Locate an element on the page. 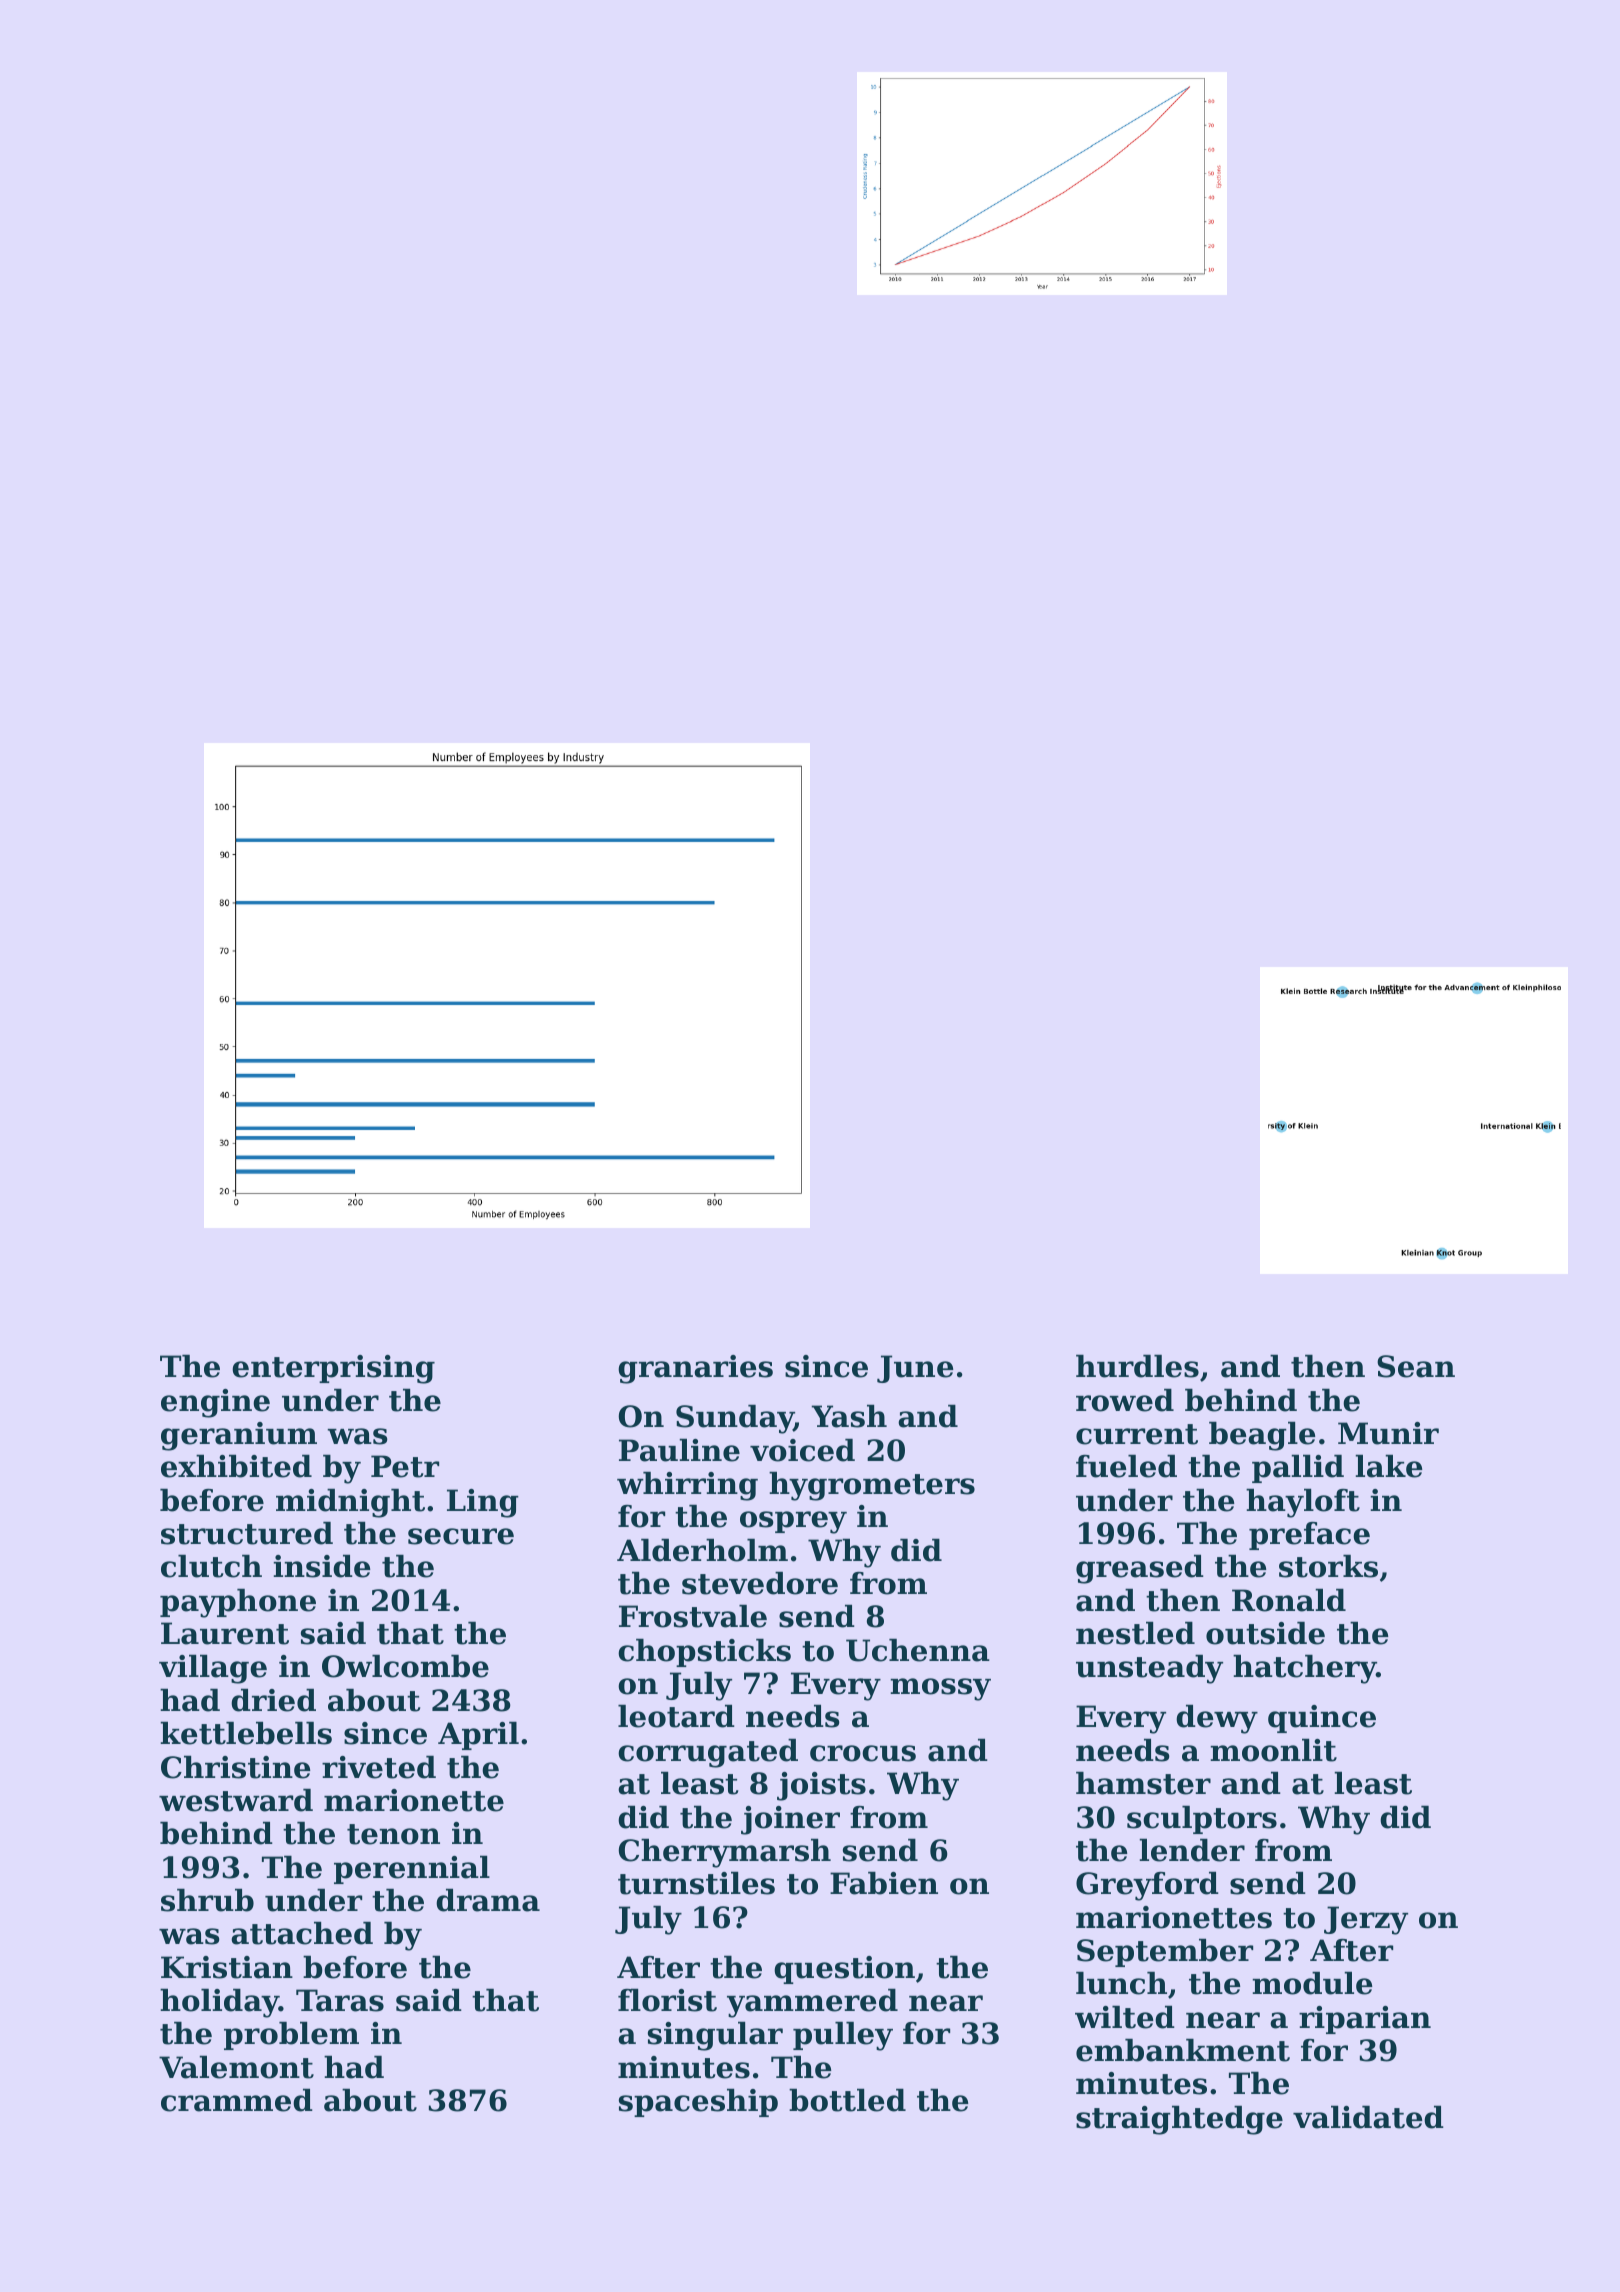 This image has width=1620, height=2292. Ronald is located at coordinates (1289, 1600).
